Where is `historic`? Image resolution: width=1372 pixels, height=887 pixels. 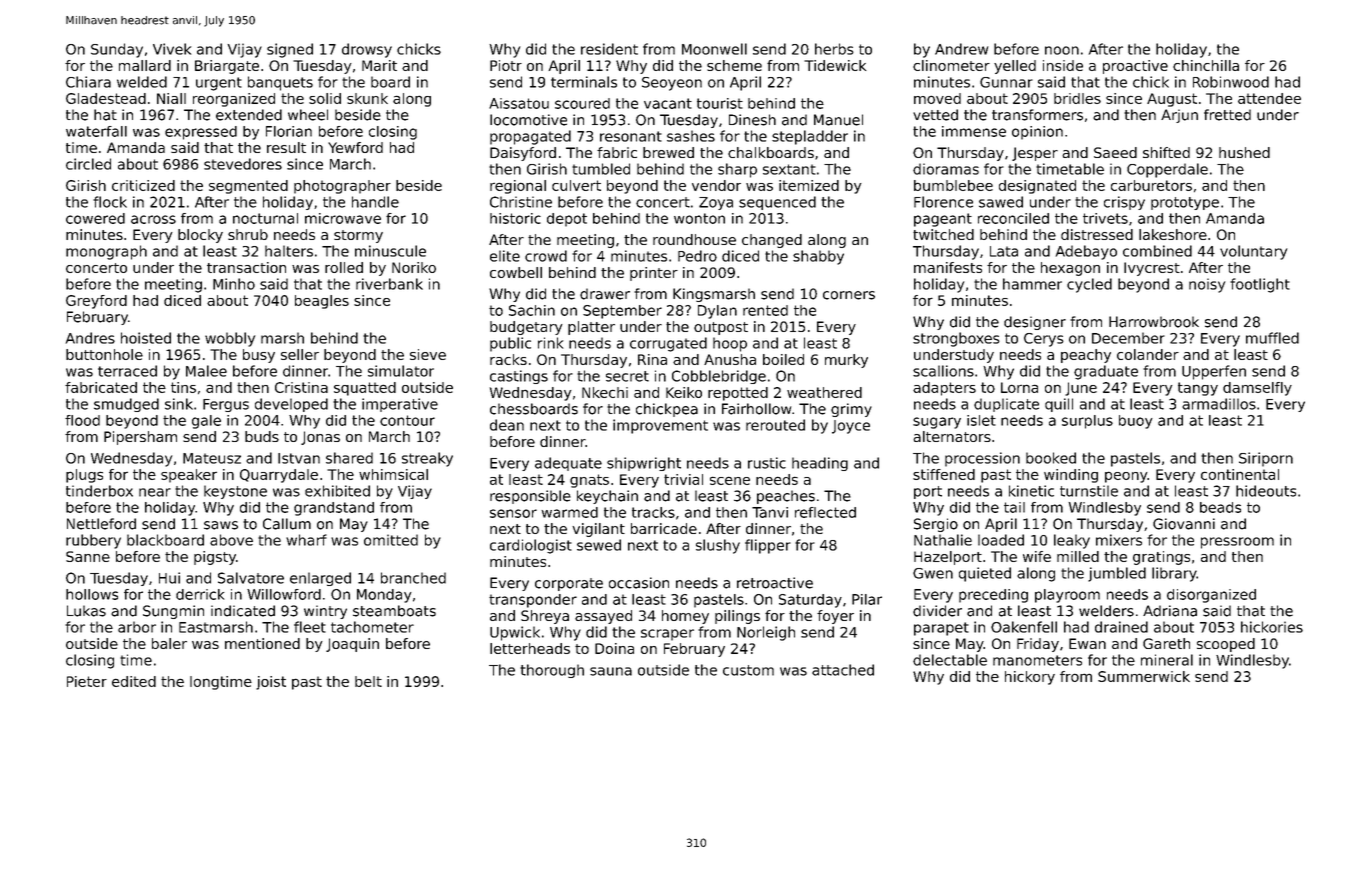 historic is located at coordinates (515, 218).
